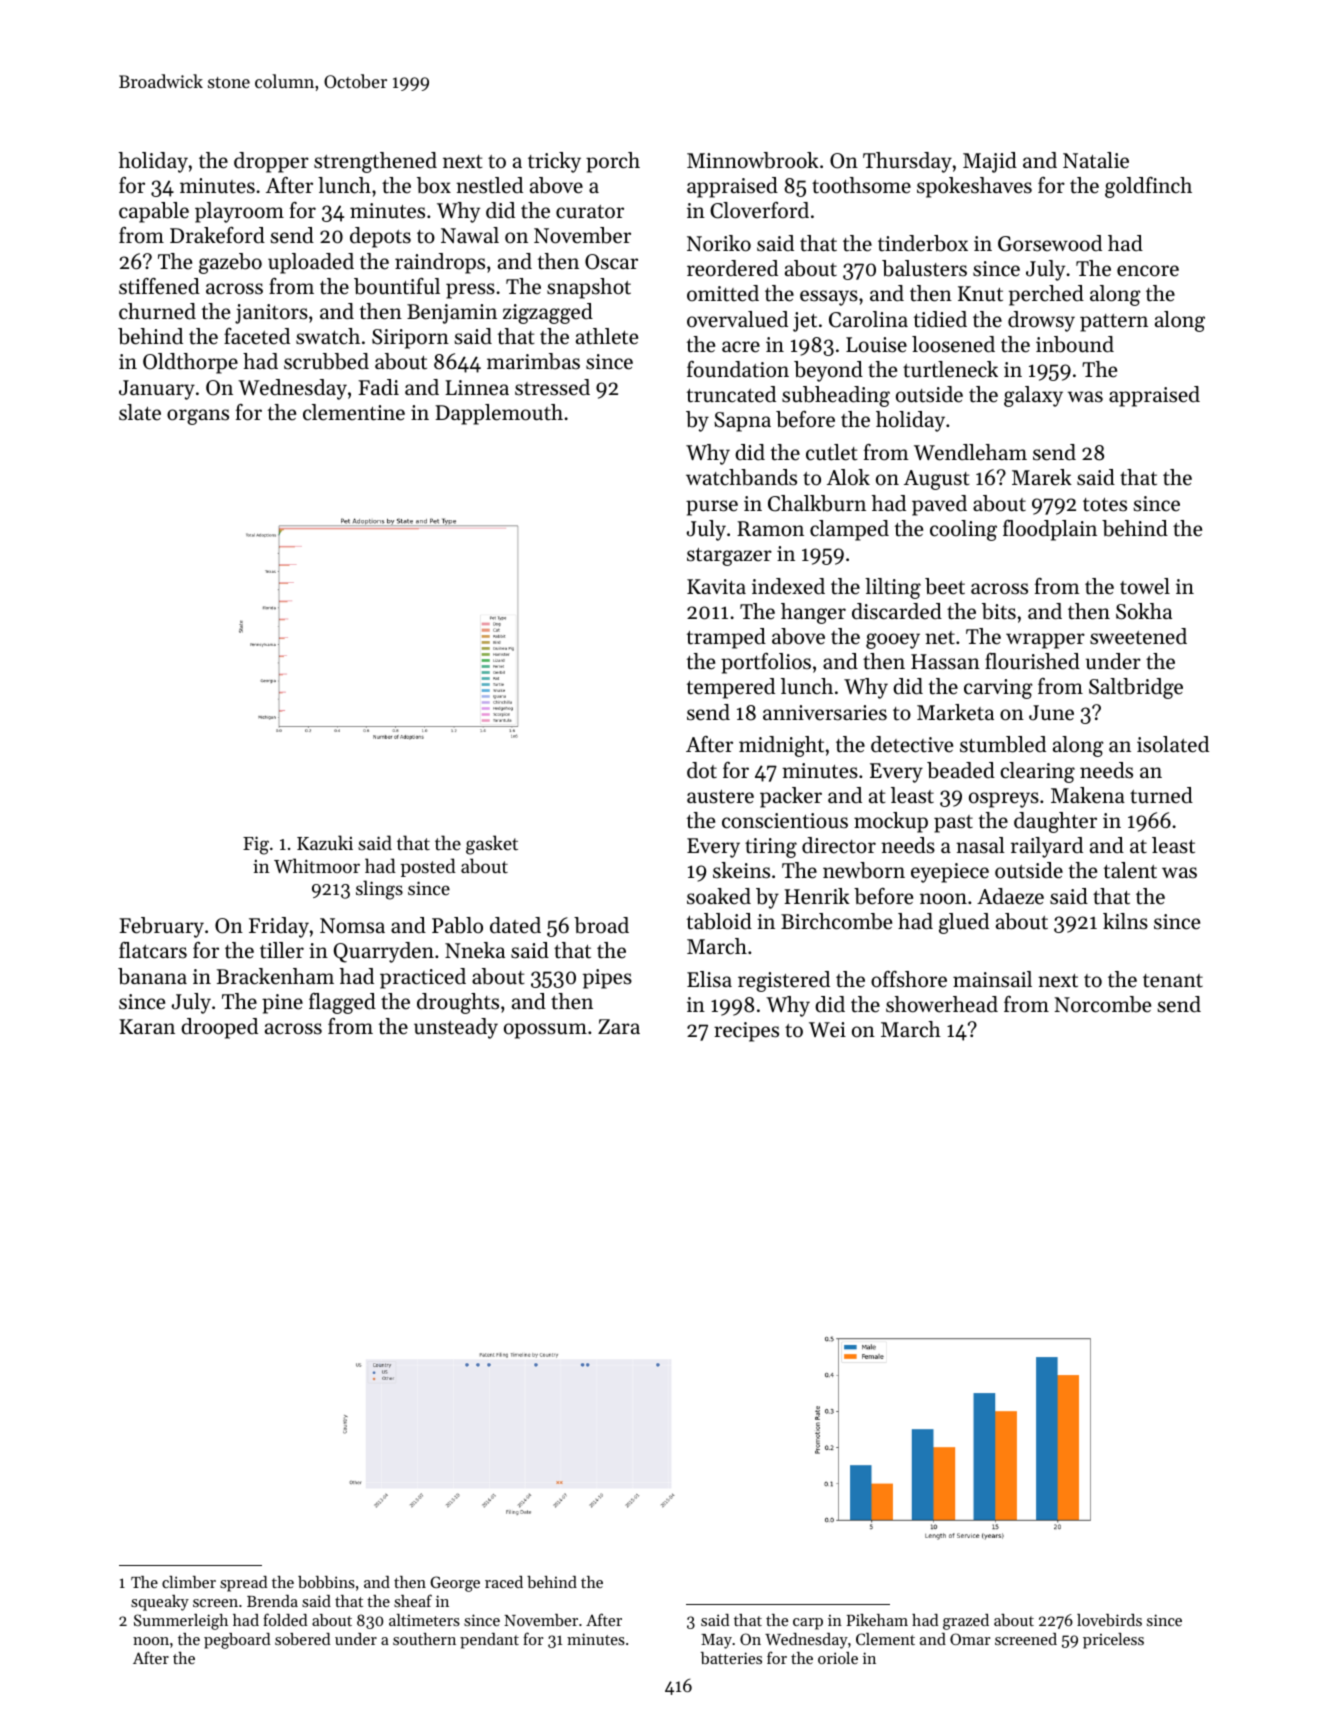  Describe the element at coordinates (940, 319) in the image. I see `tidied` at that location.
